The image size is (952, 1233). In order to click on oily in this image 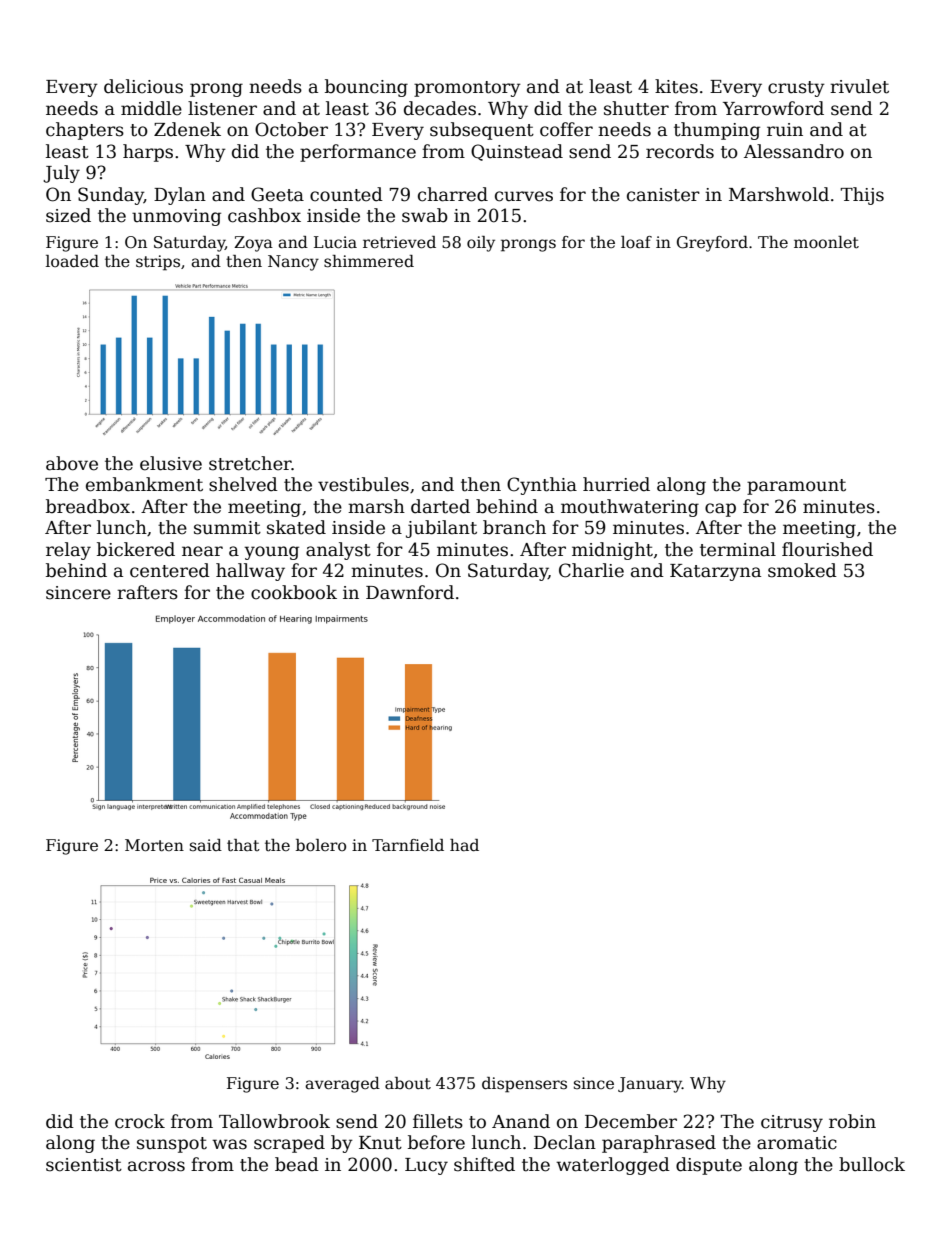, I will do `click(481, 244)`.
